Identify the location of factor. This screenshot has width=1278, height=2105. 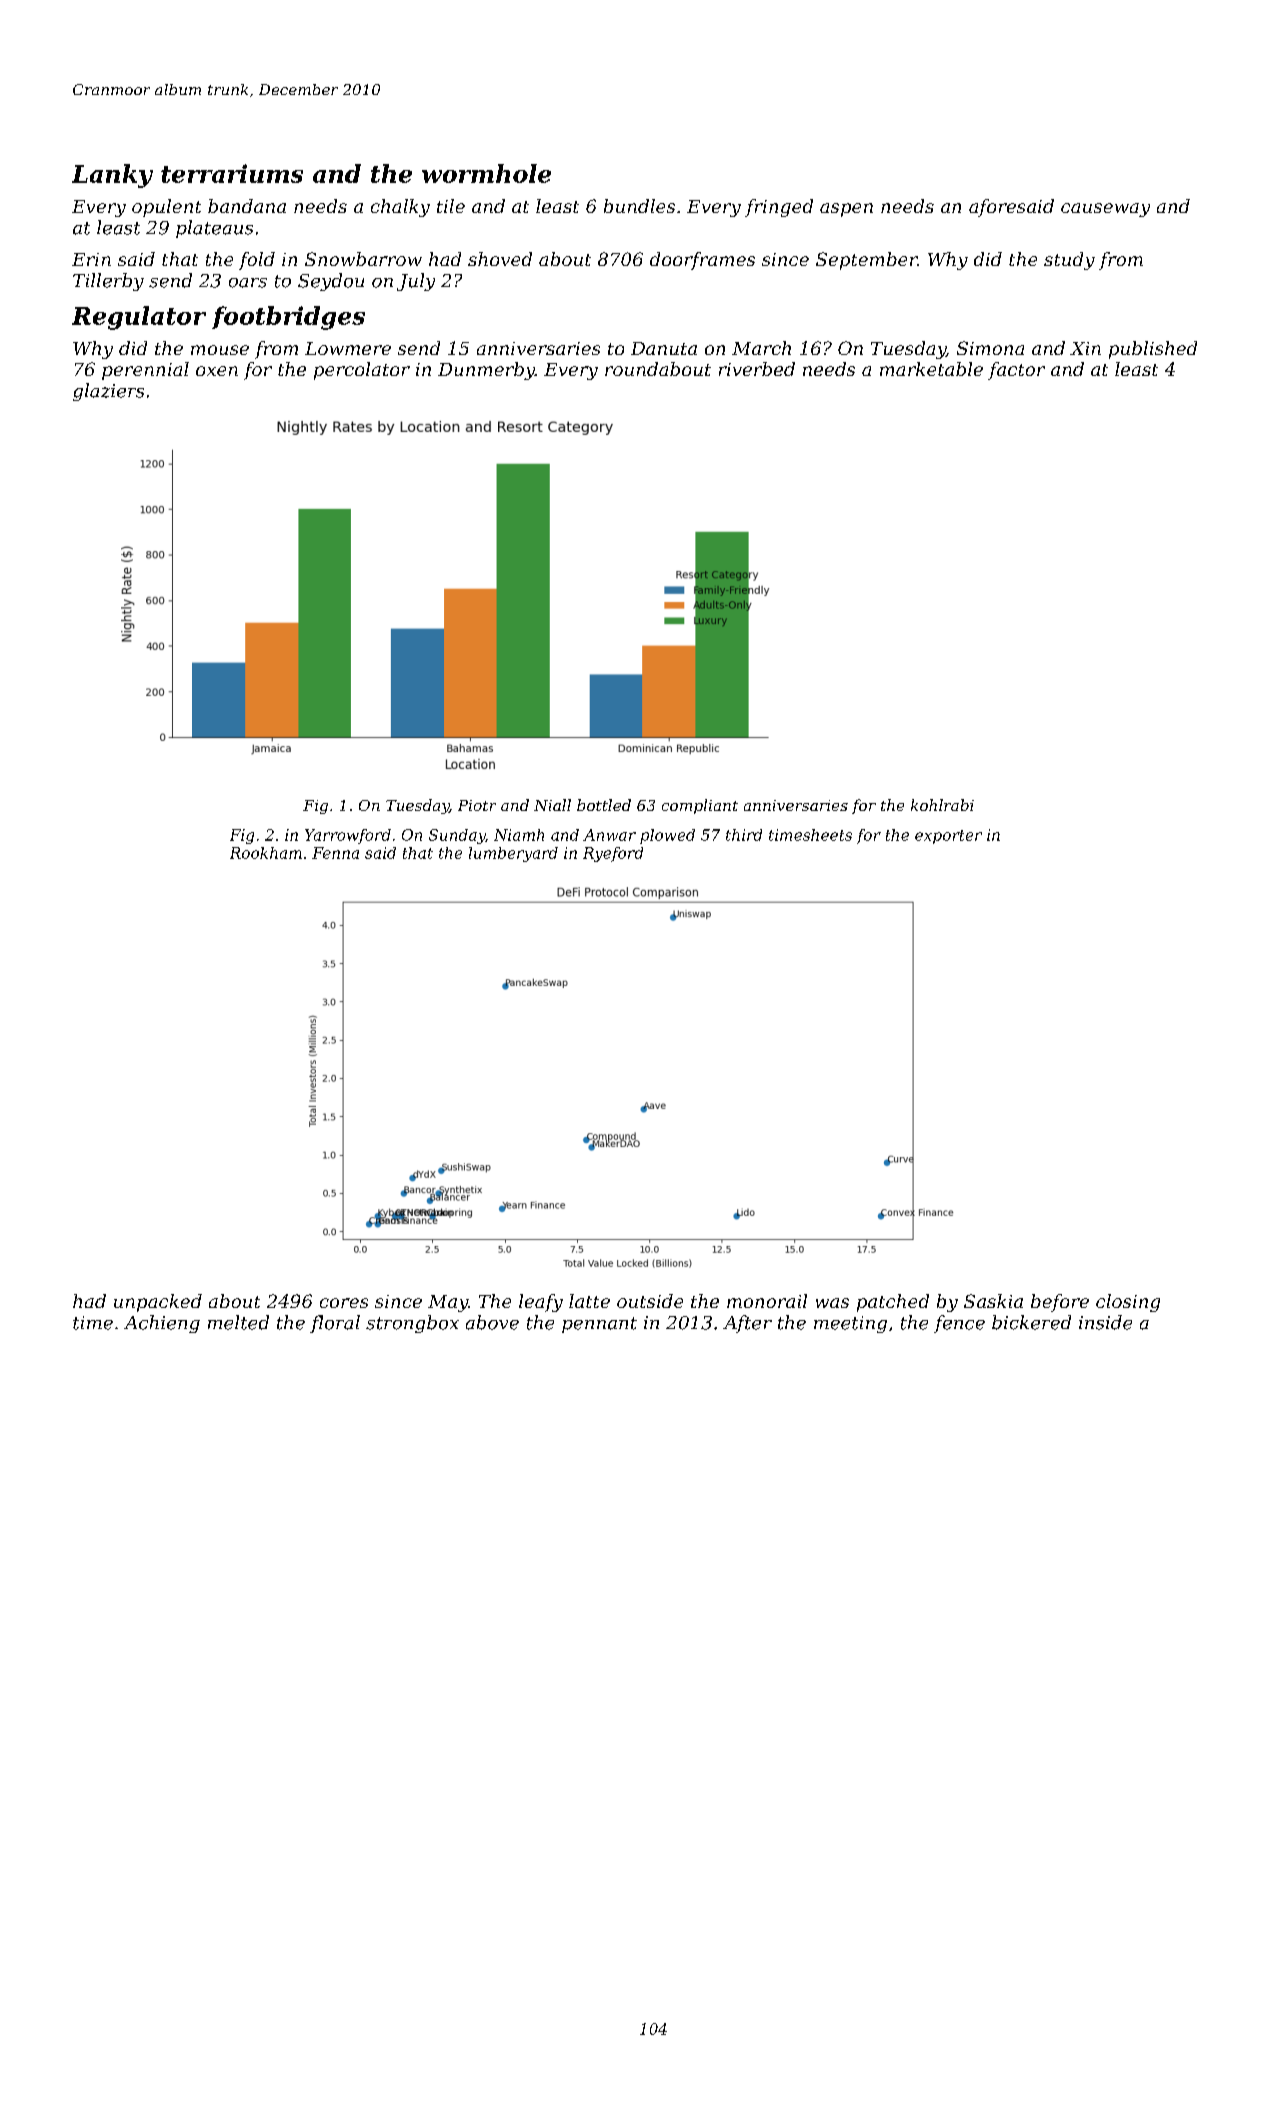
(1016, 371).
